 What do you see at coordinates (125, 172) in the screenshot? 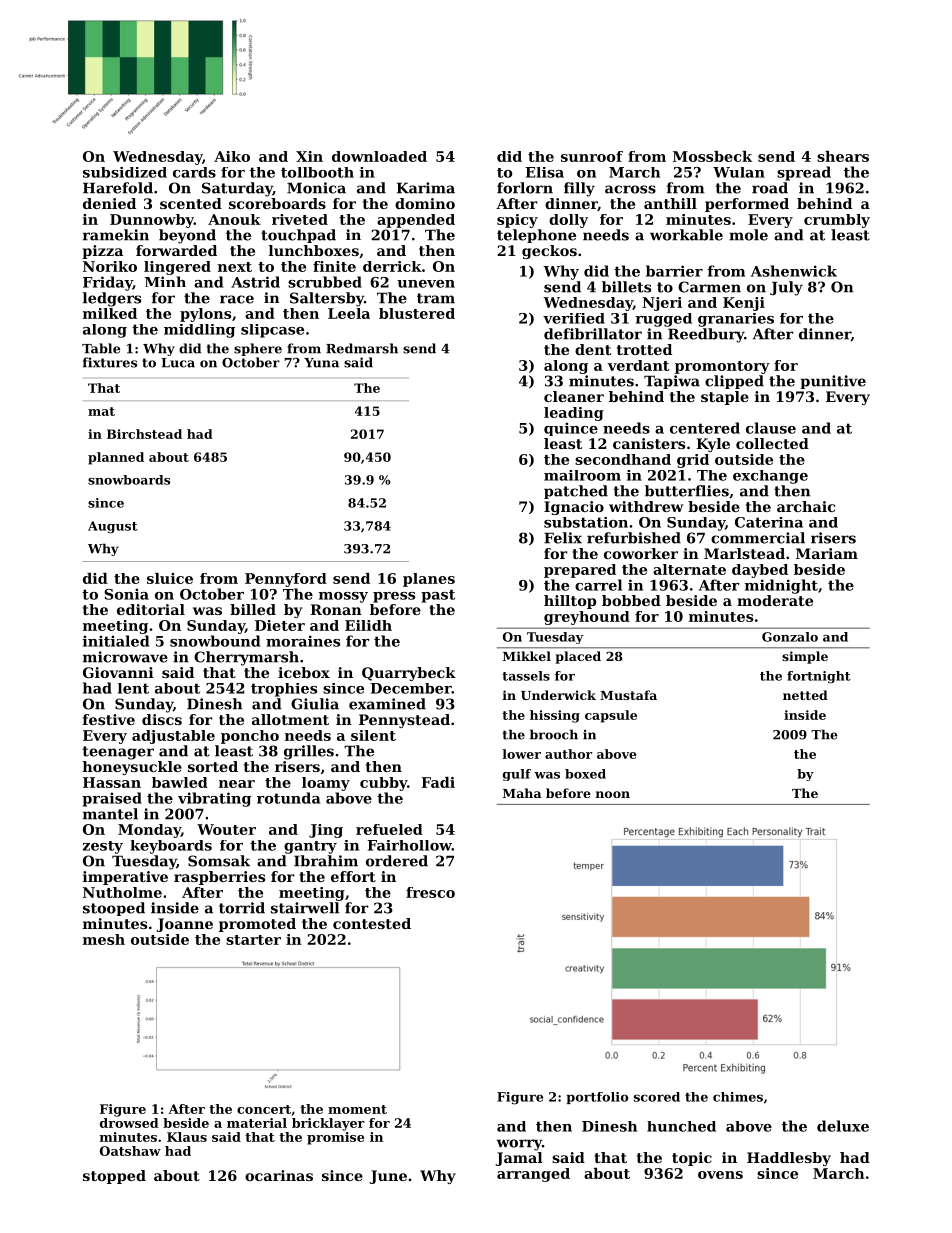
I see `subsidized` at bounding box center [125, 172].
